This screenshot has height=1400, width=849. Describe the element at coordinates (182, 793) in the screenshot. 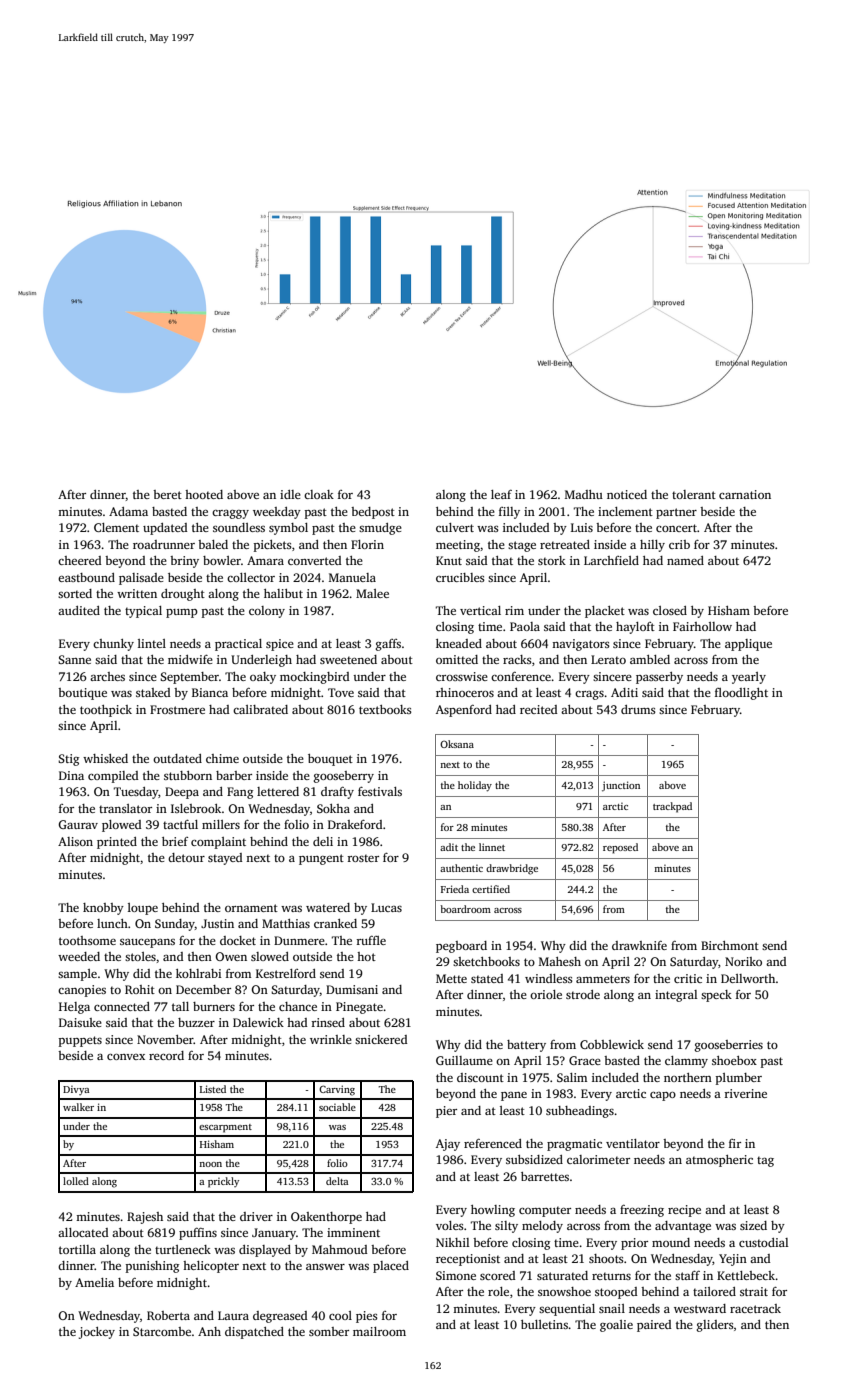

I see `Deepa` at that location.
